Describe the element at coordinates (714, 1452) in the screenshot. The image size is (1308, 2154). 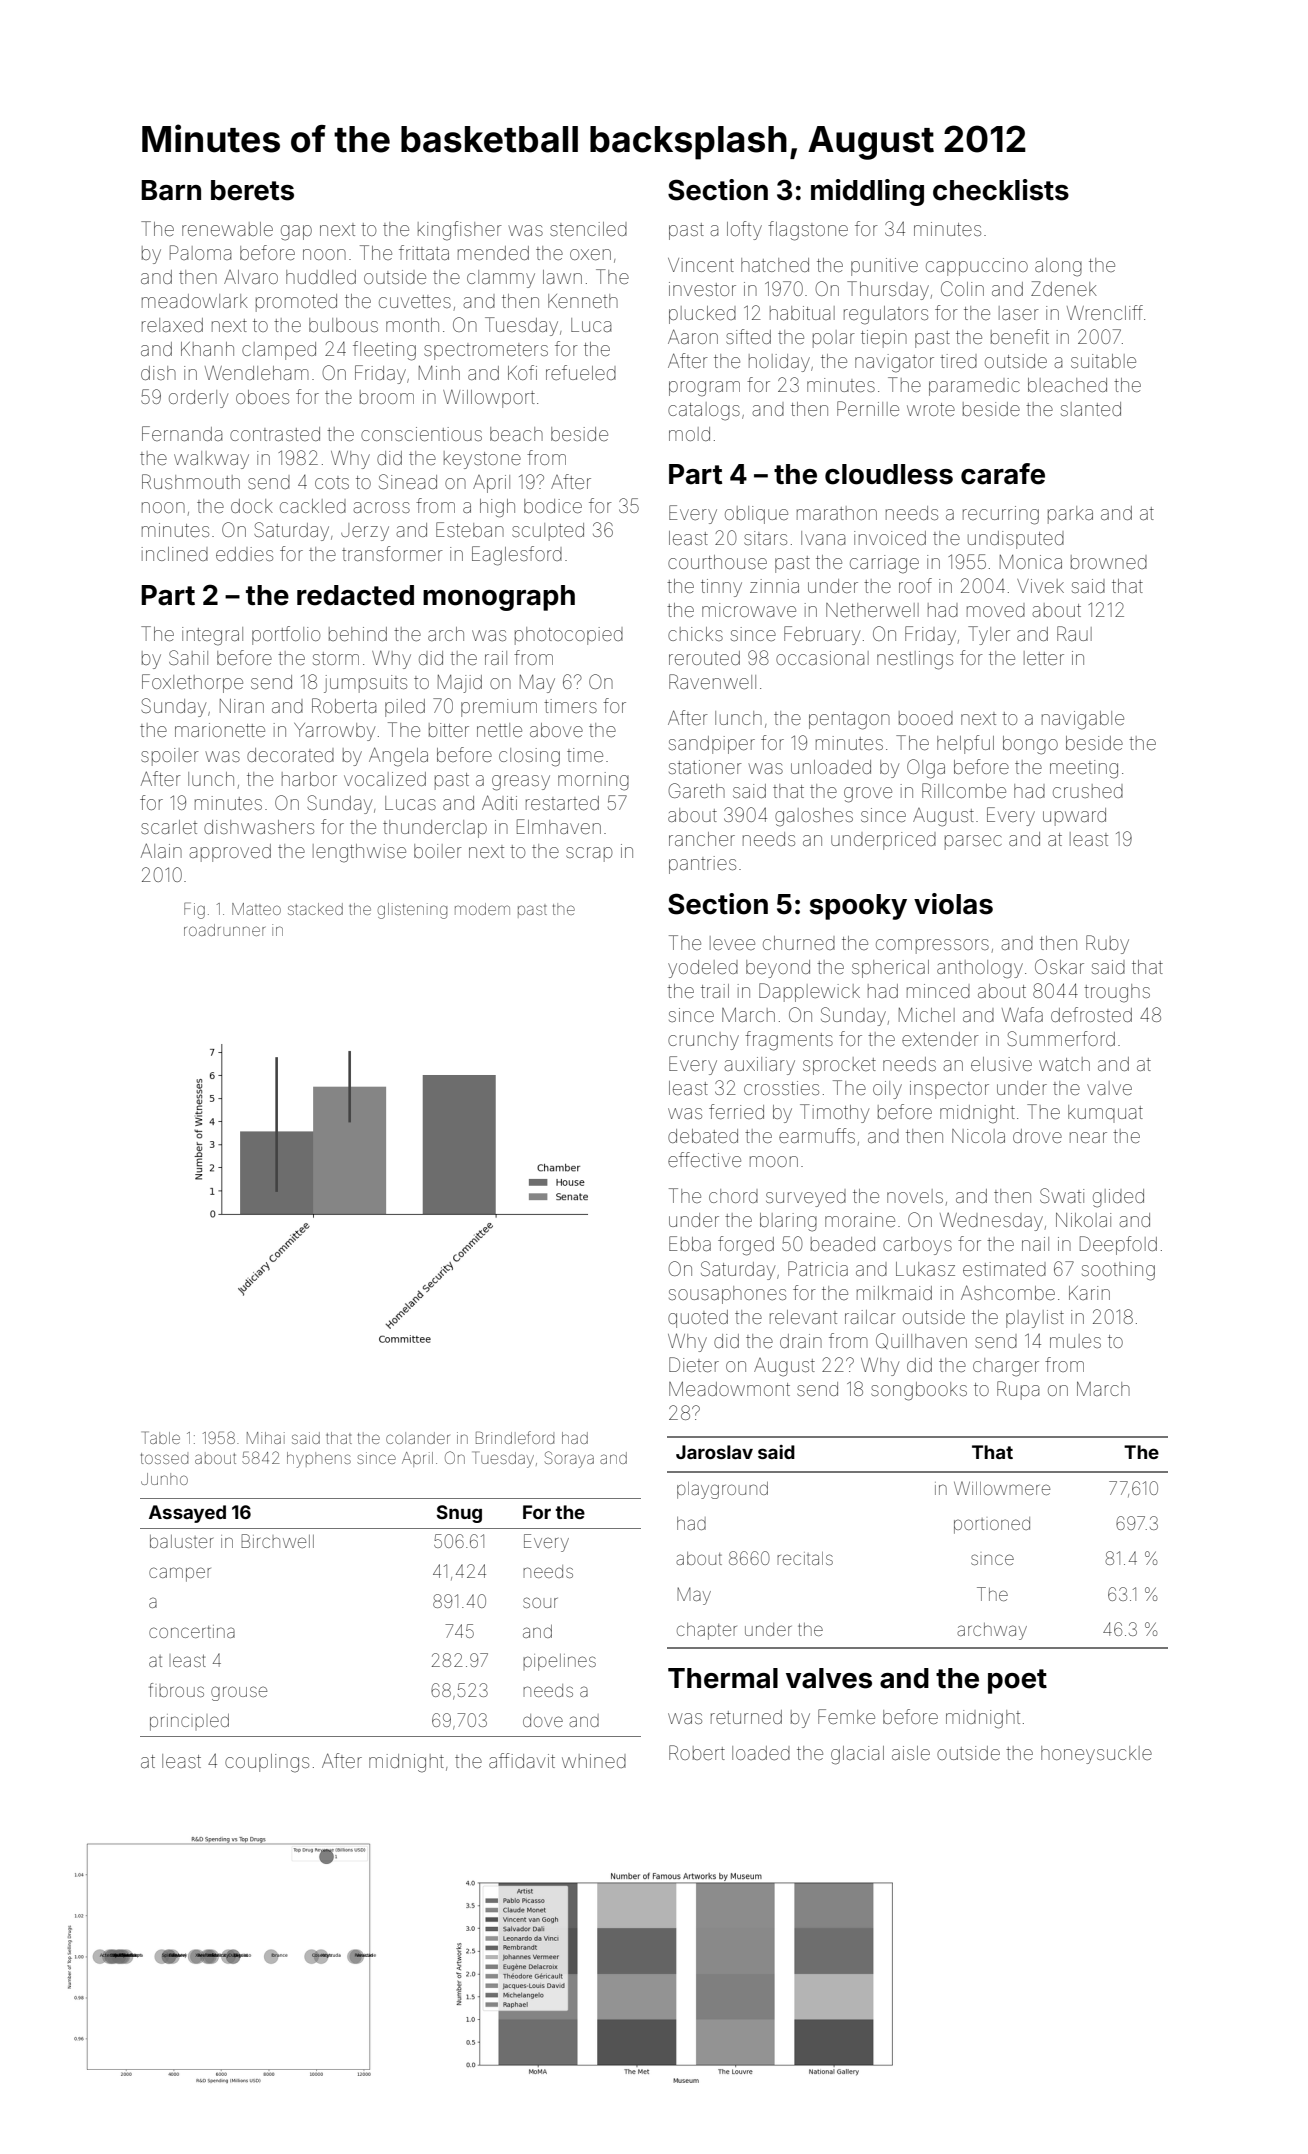
I see `Jaroslav` at that location.
